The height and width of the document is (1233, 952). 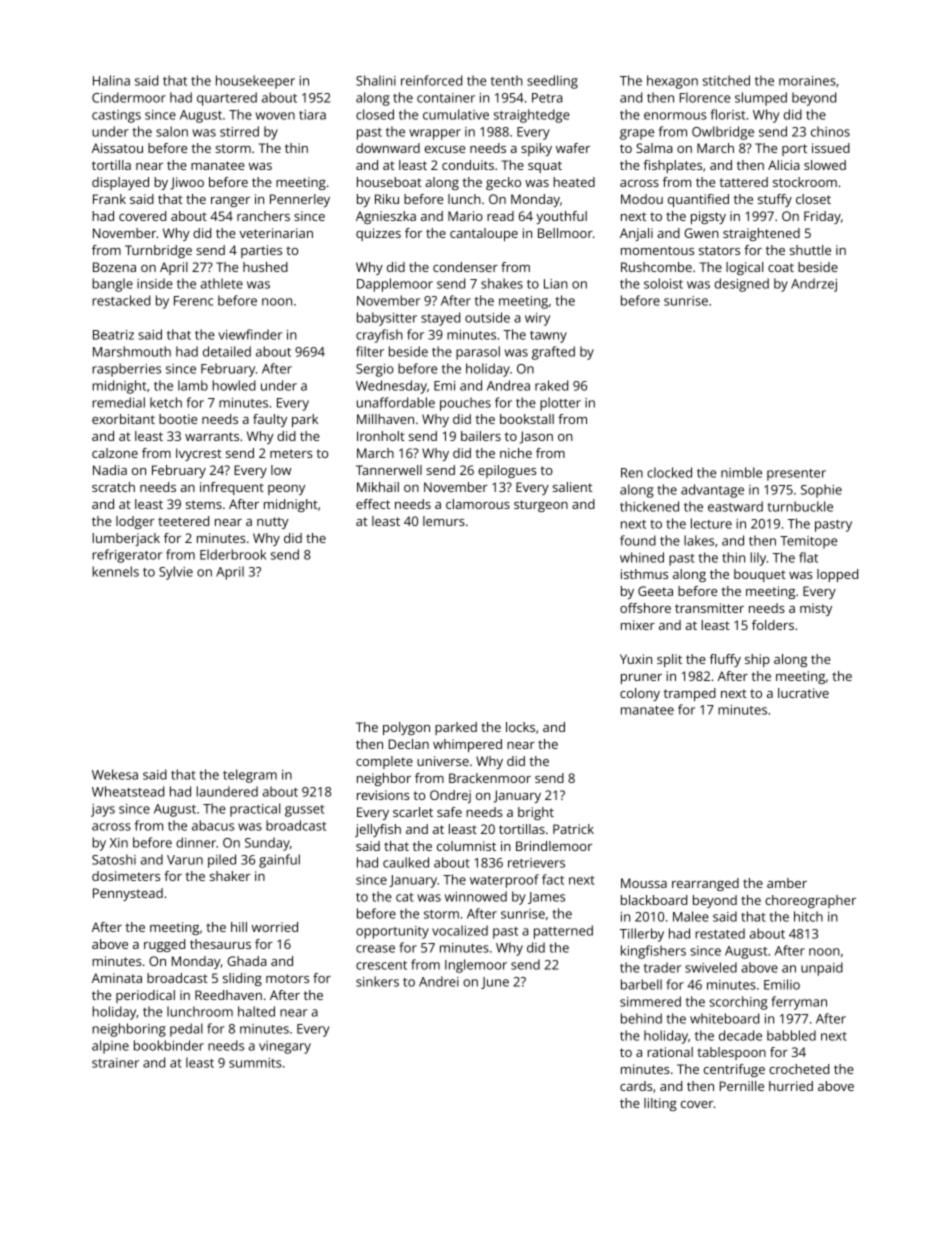 What do you see at coordinates (395, 285) in the document?
I see `Dapplemoor` at bounding box center [395, 285].
